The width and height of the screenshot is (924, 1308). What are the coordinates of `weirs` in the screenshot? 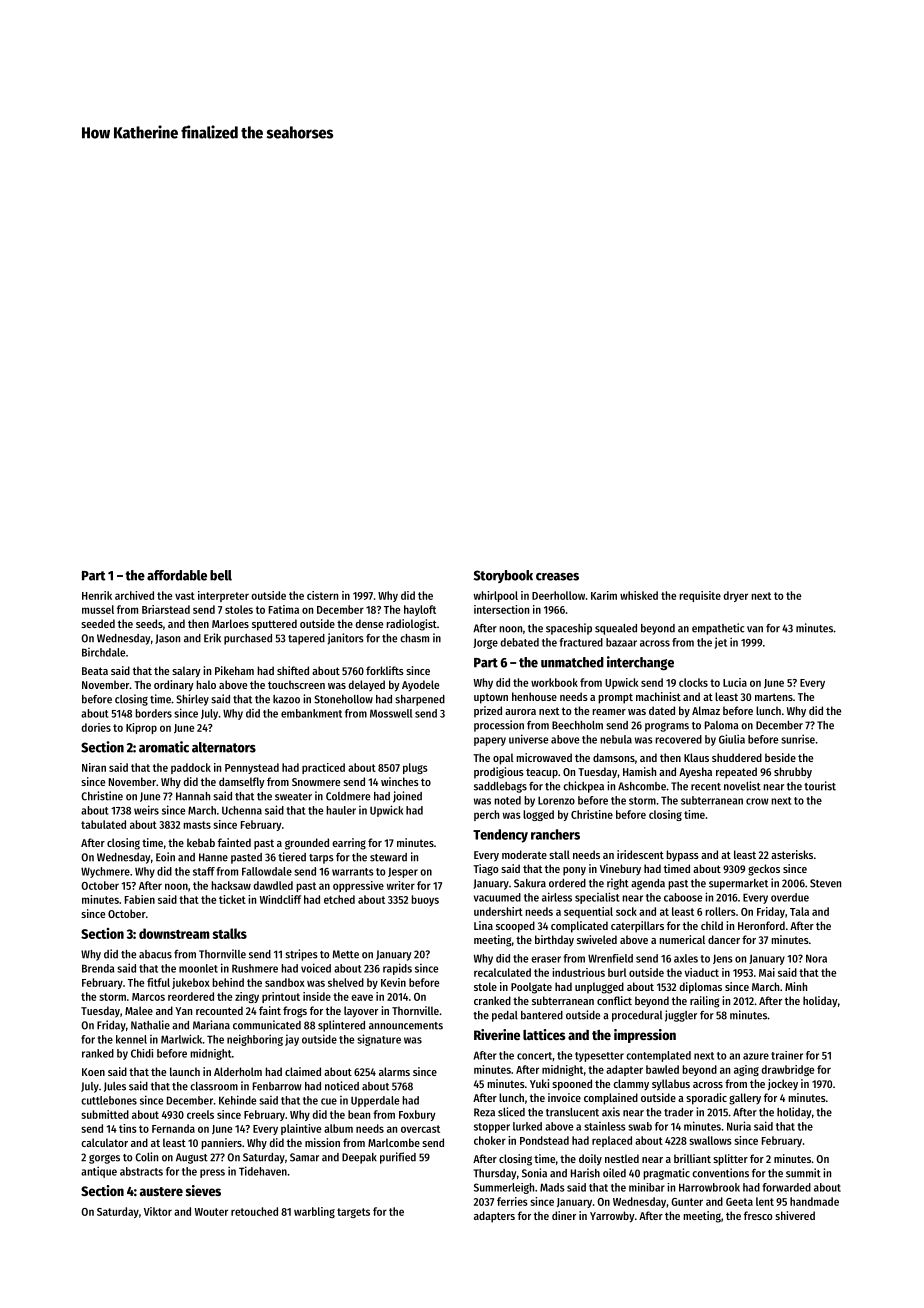 It's located at (146, 810).
